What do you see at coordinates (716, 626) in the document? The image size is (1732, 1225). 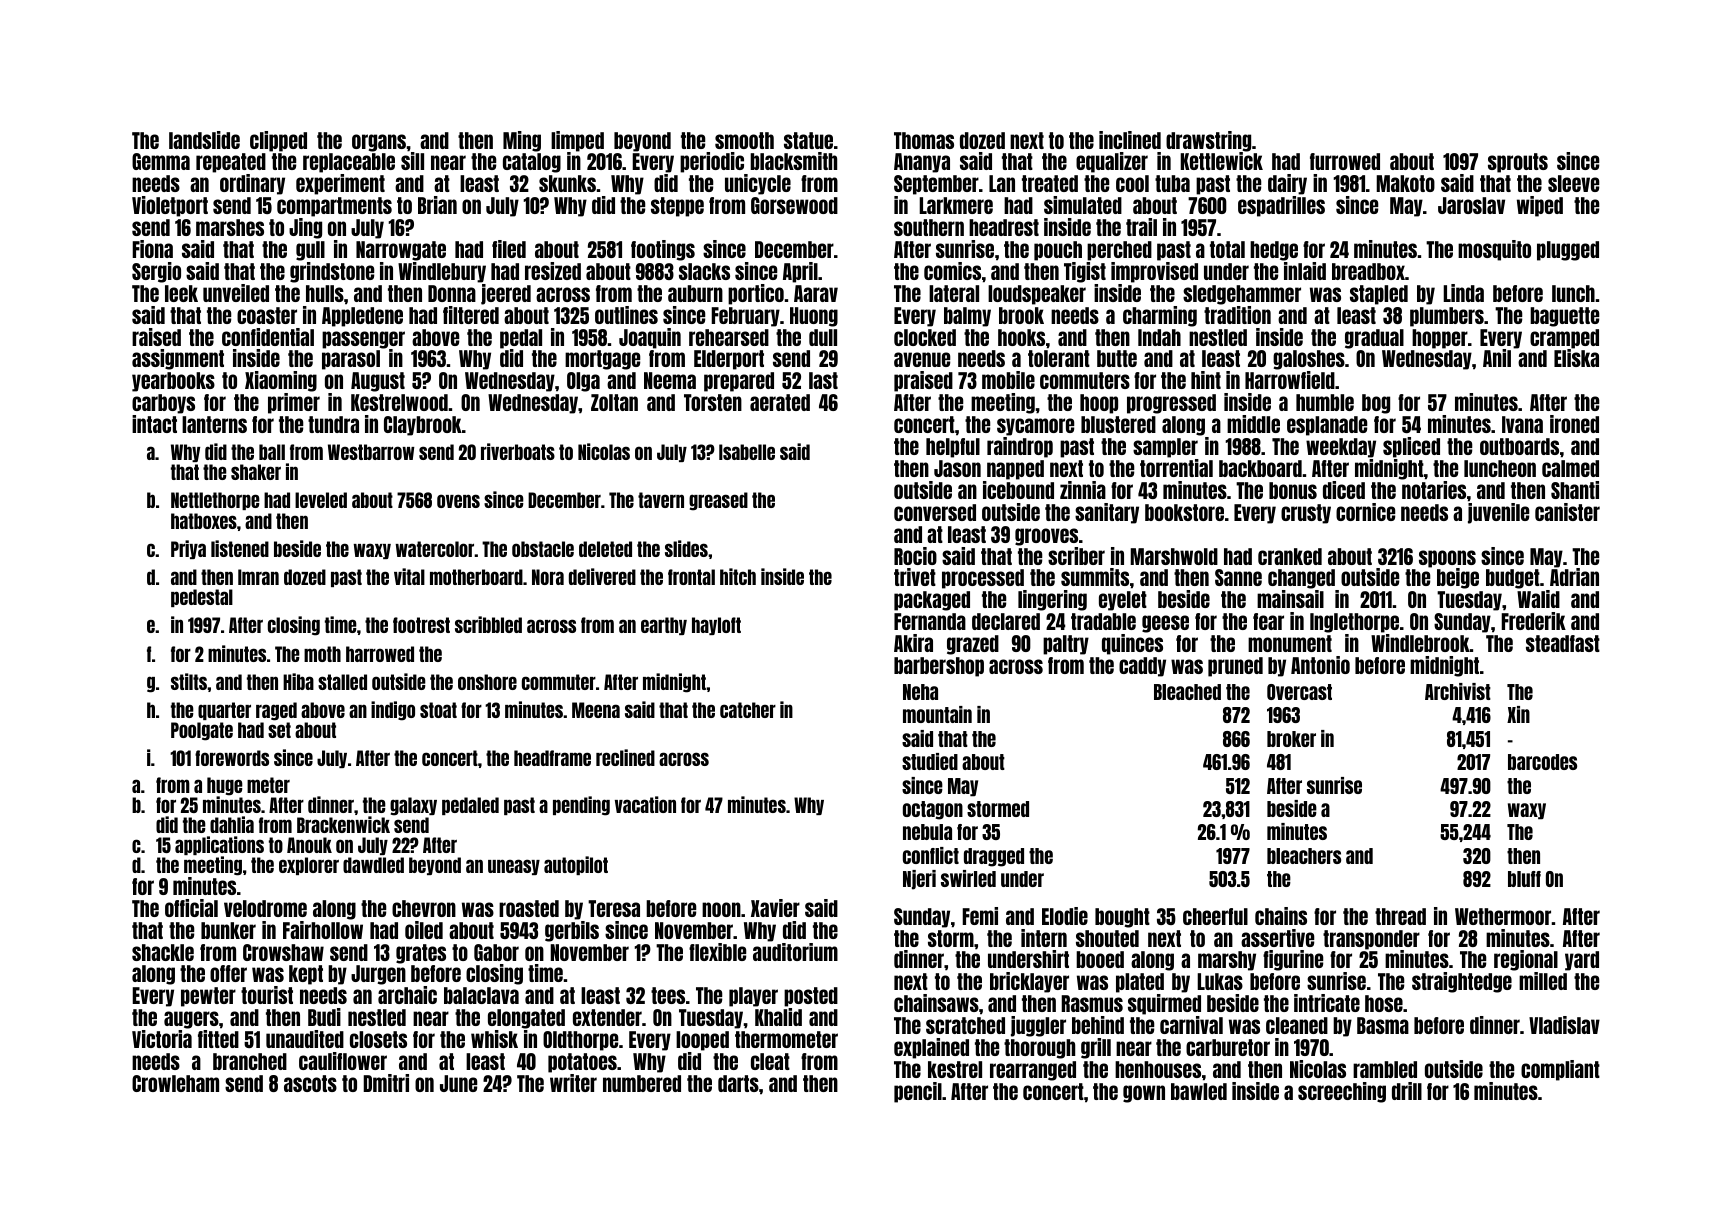 I see `hayloft` at bounding box center [716, 626].
